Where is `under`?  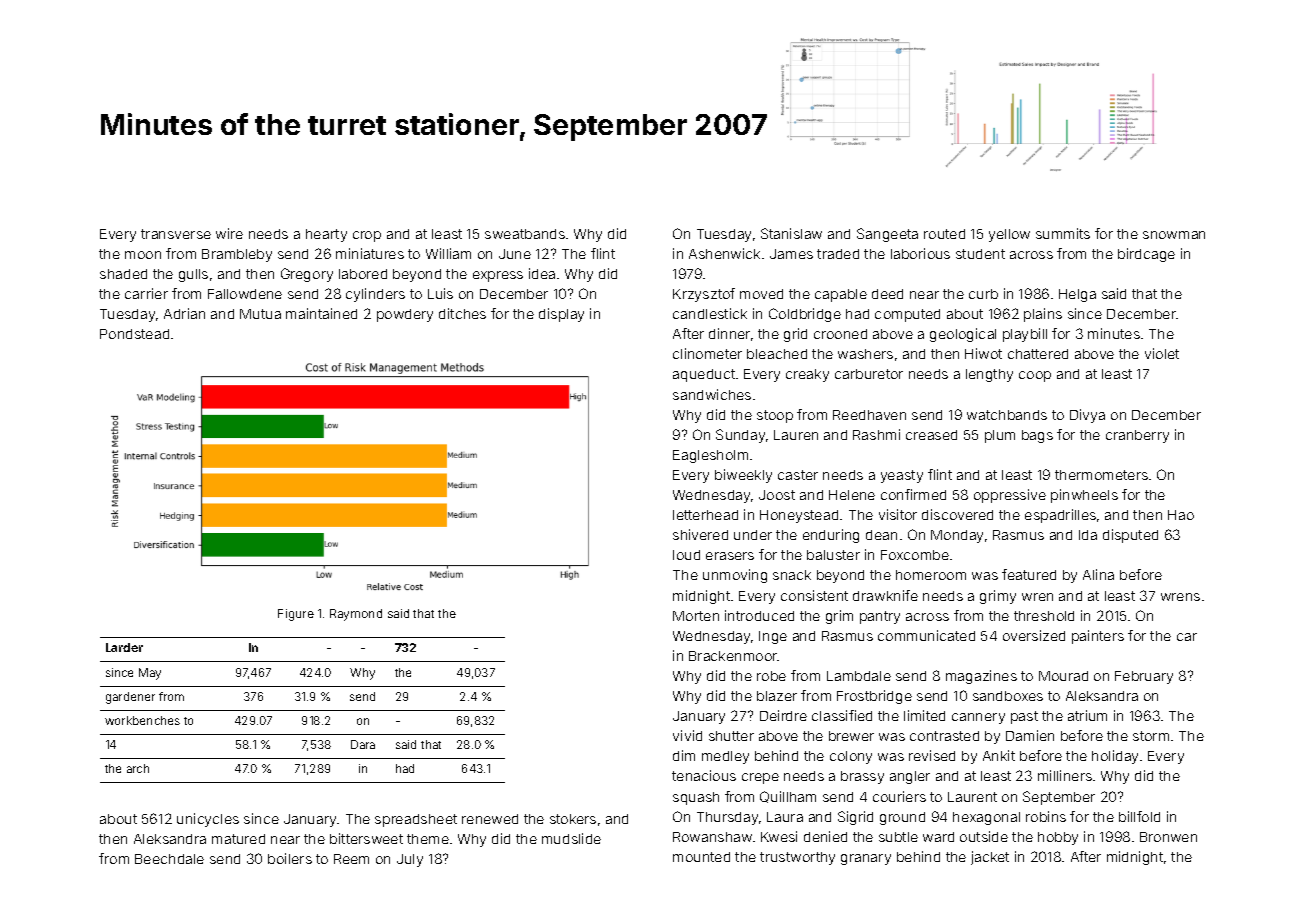
under is located at coordinates (753, 535).
